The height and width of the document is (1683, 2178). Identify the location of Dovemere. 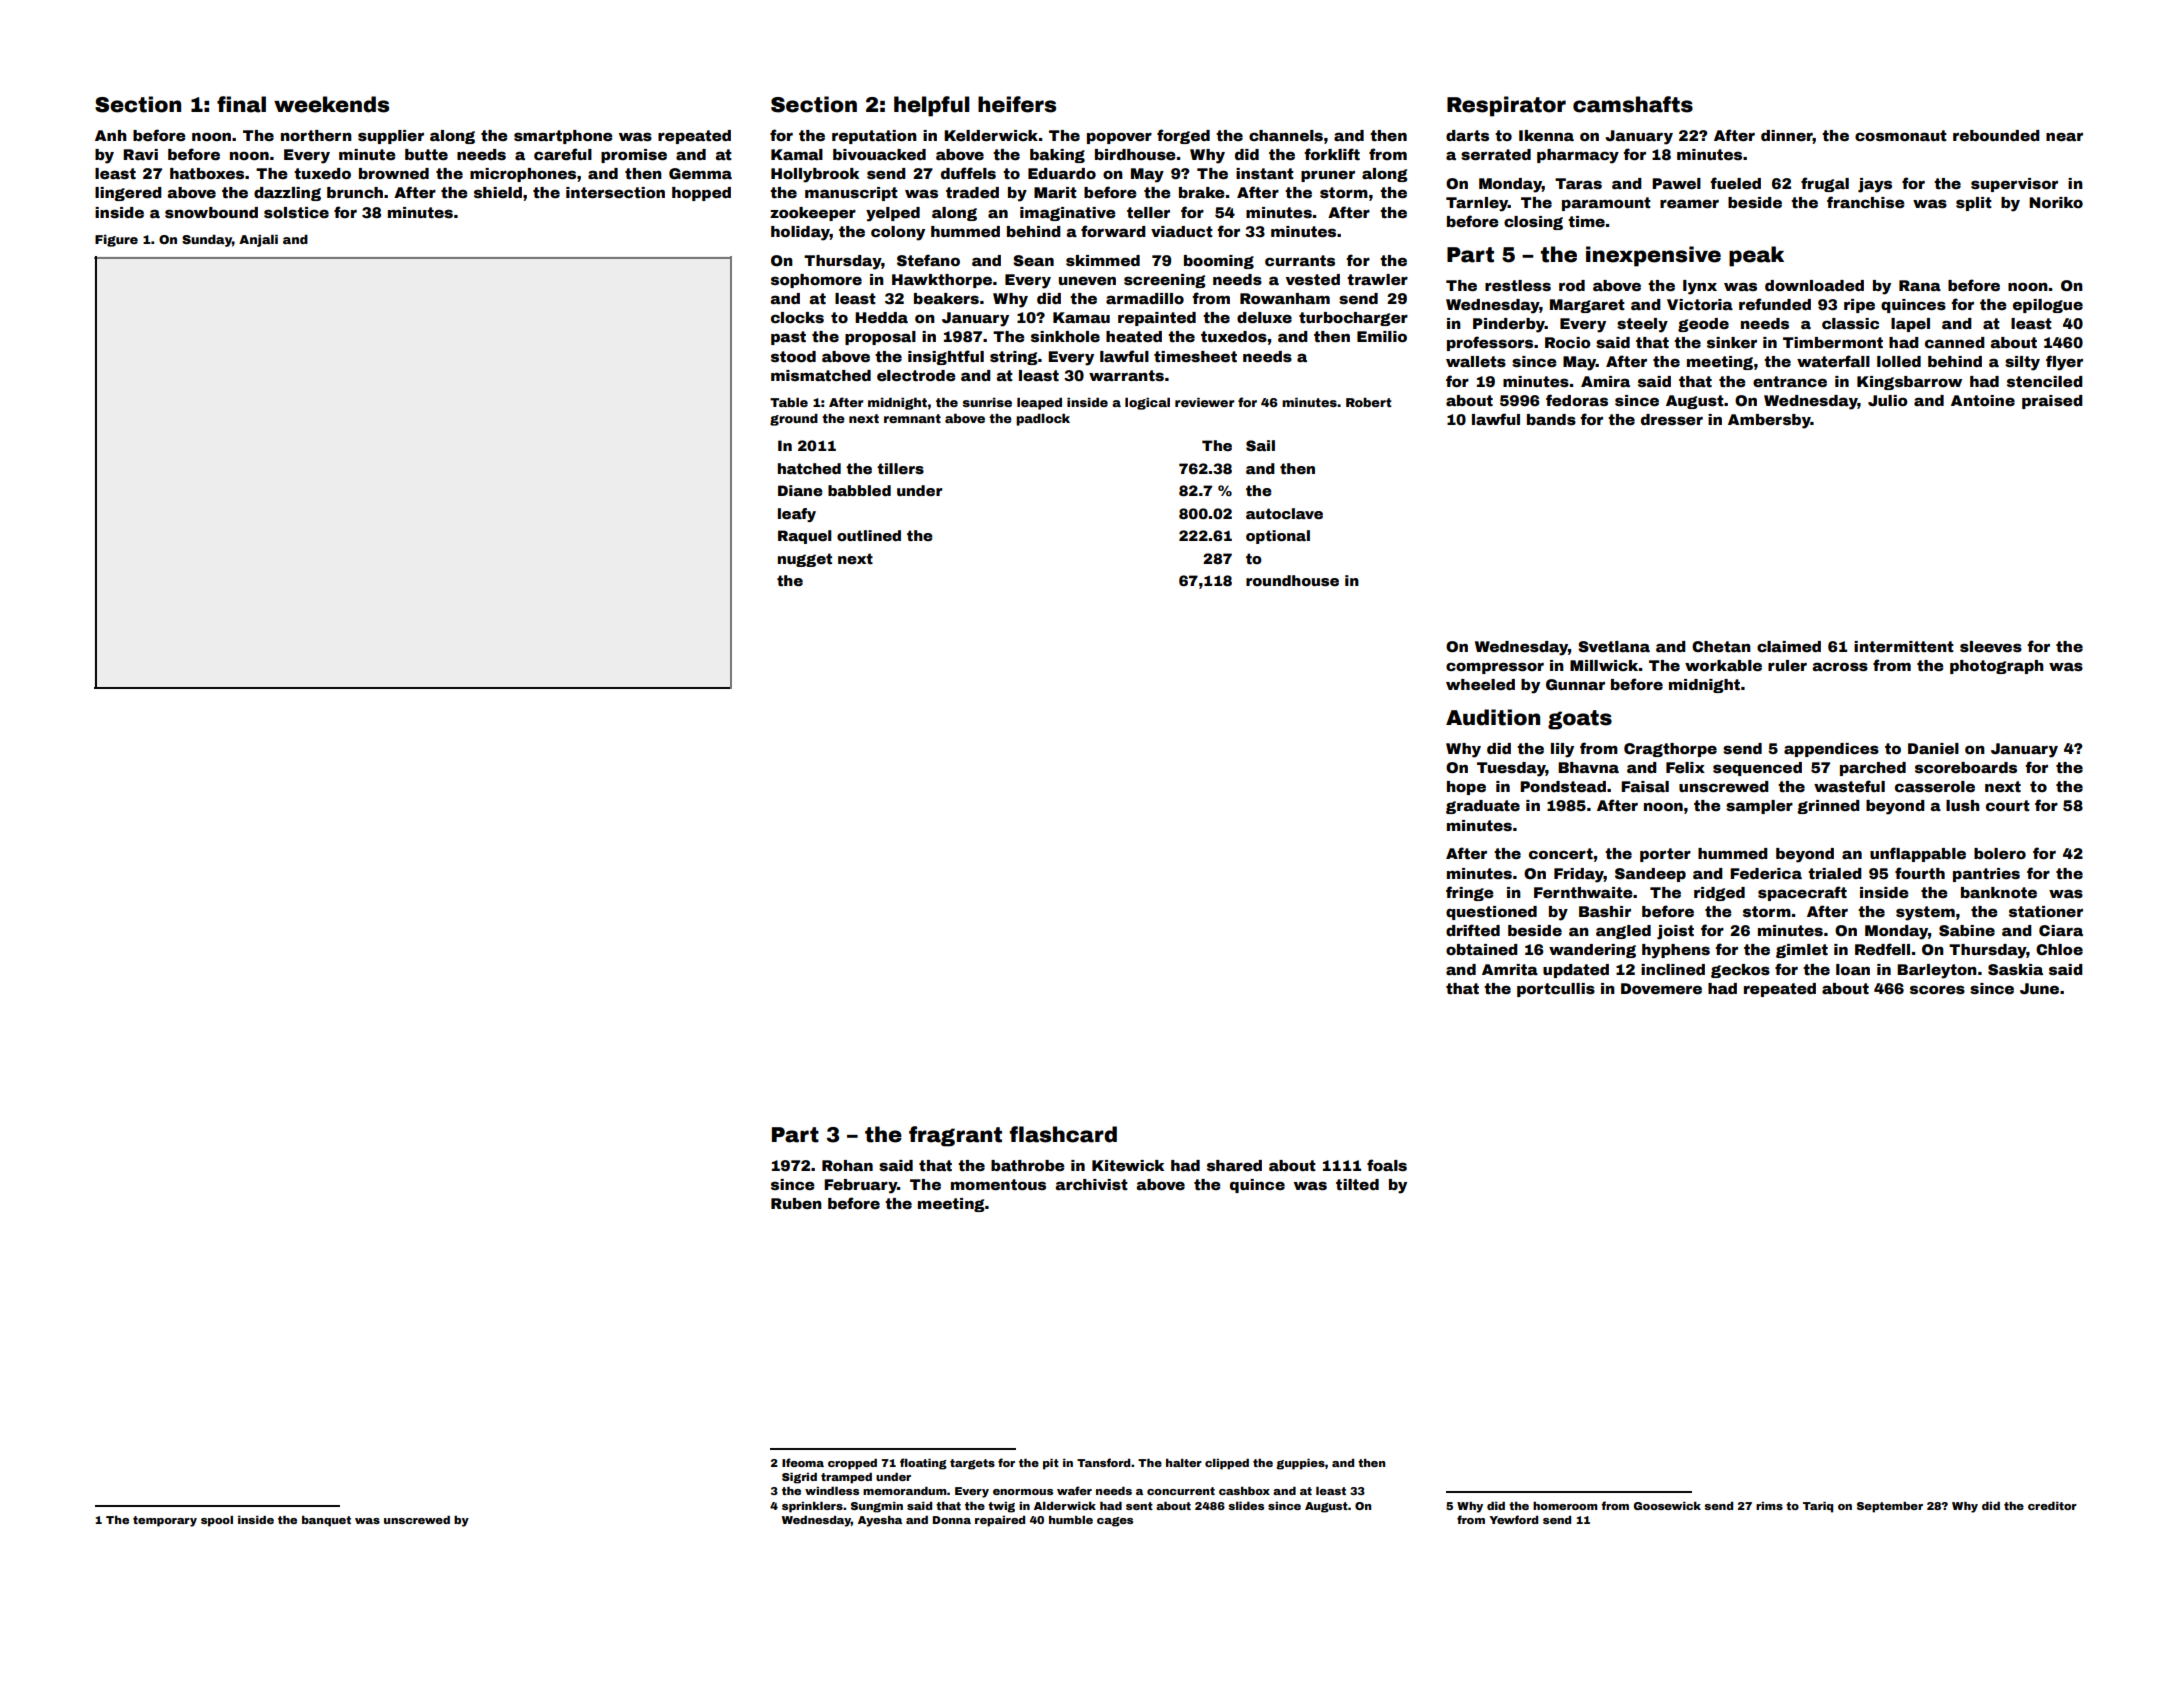
(1661, 988).
